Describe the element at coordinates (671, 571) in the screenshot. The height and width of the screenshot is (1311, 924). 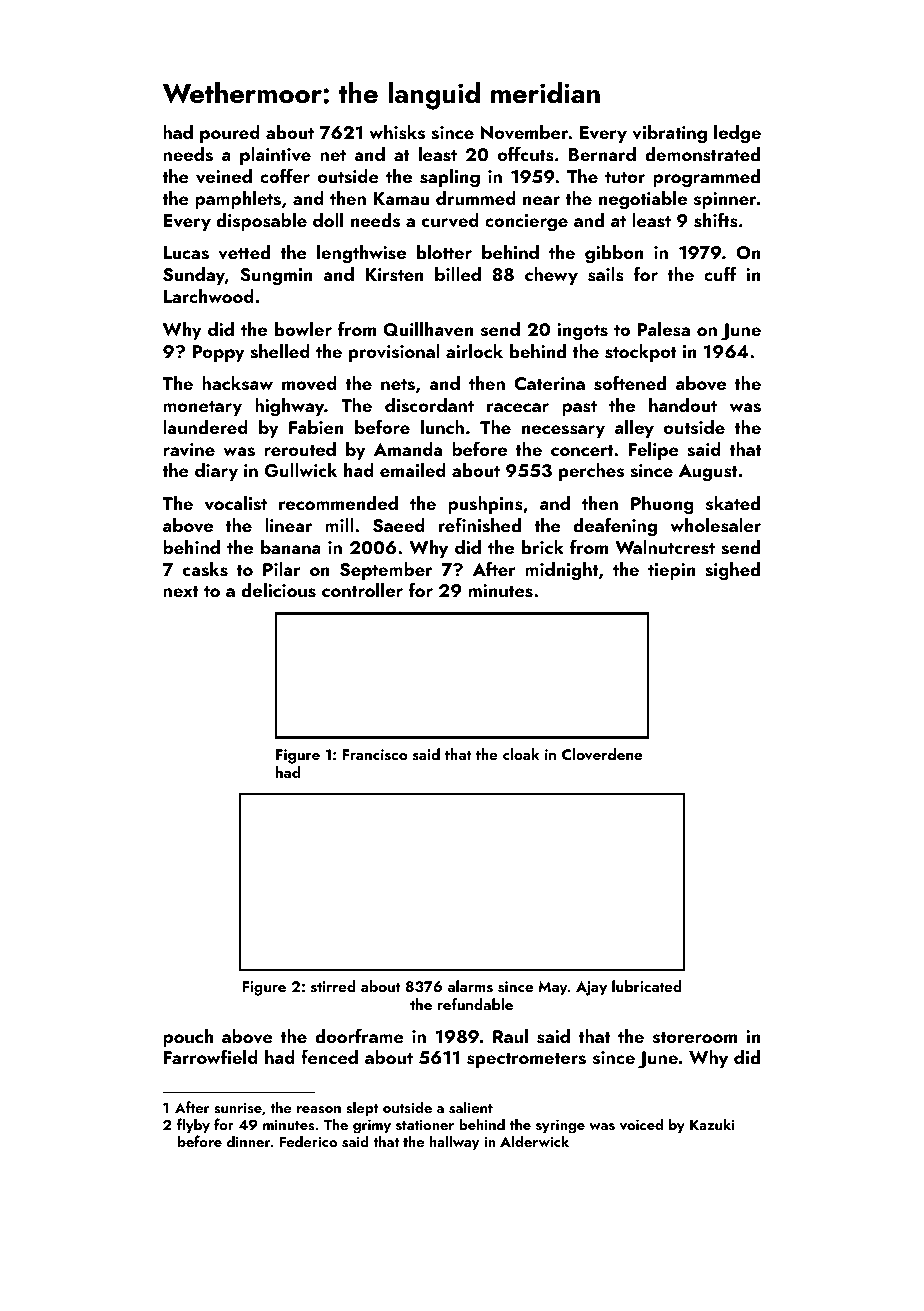
I see `tiepin` at that location.
